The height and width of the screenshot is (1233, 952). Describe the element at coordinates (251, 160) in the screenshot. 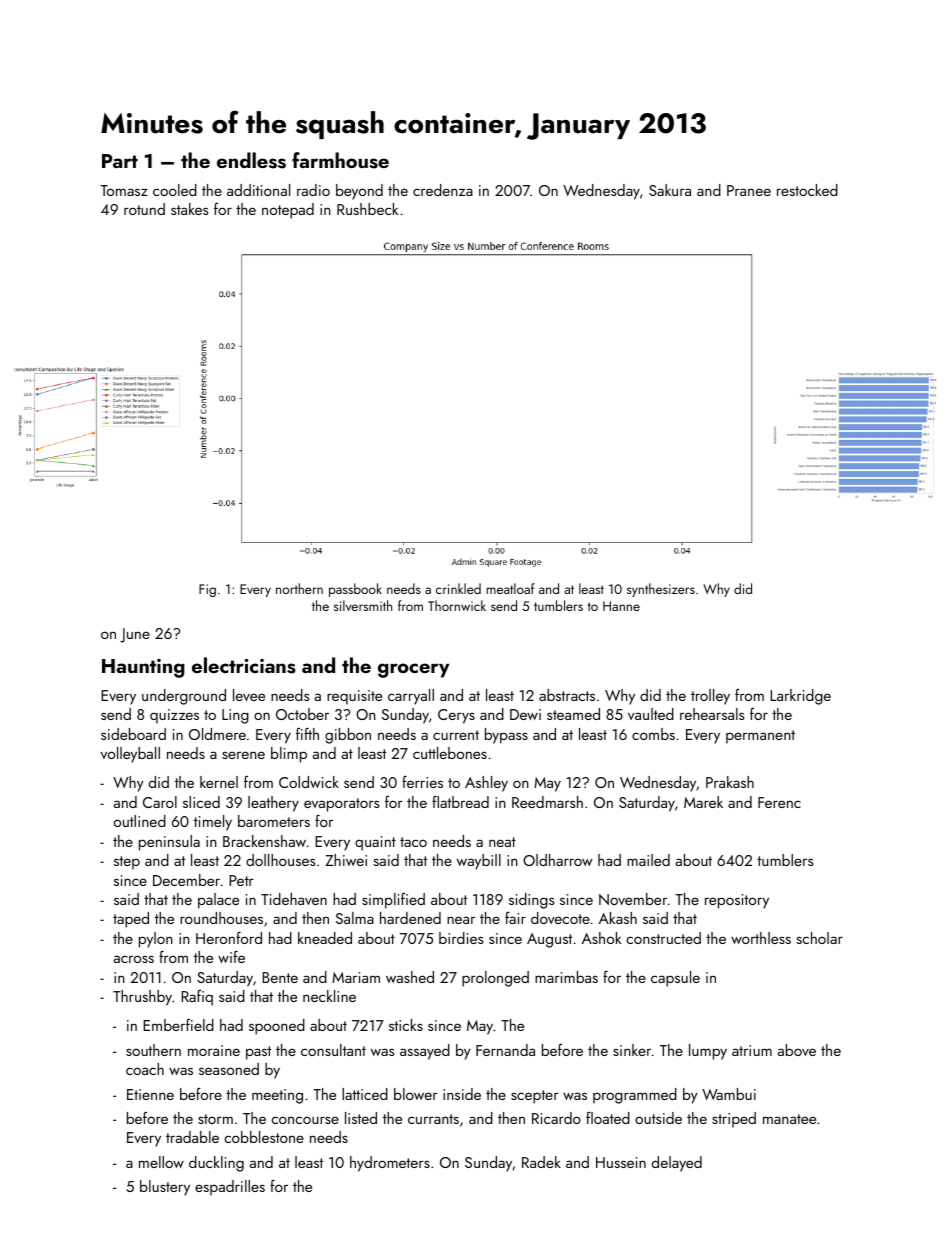

I see `endless` at that location.
